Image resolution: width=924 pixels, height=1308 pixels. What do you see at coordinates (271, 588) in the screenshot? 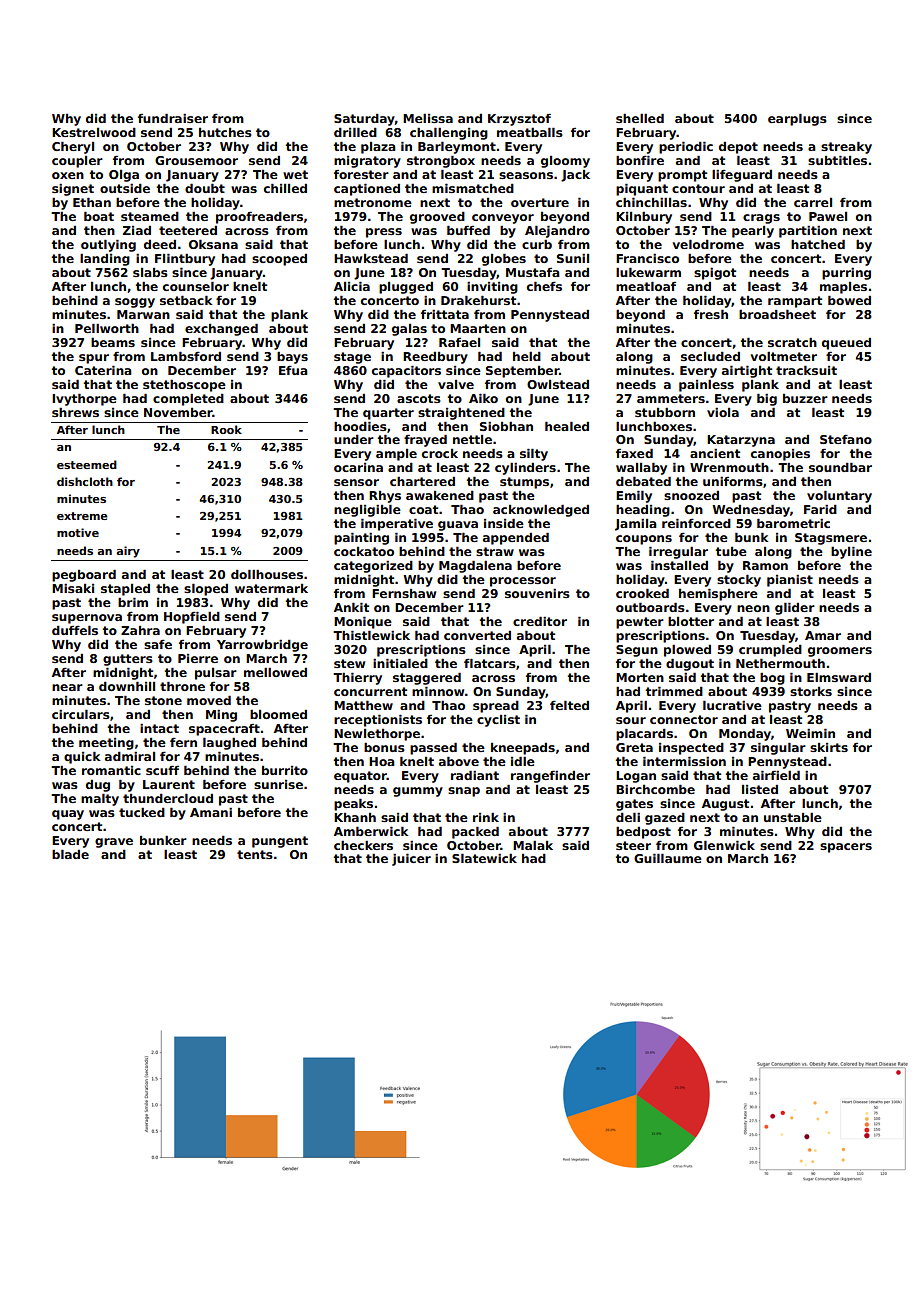
I see `watermark` at bounding box center [271, 588].
